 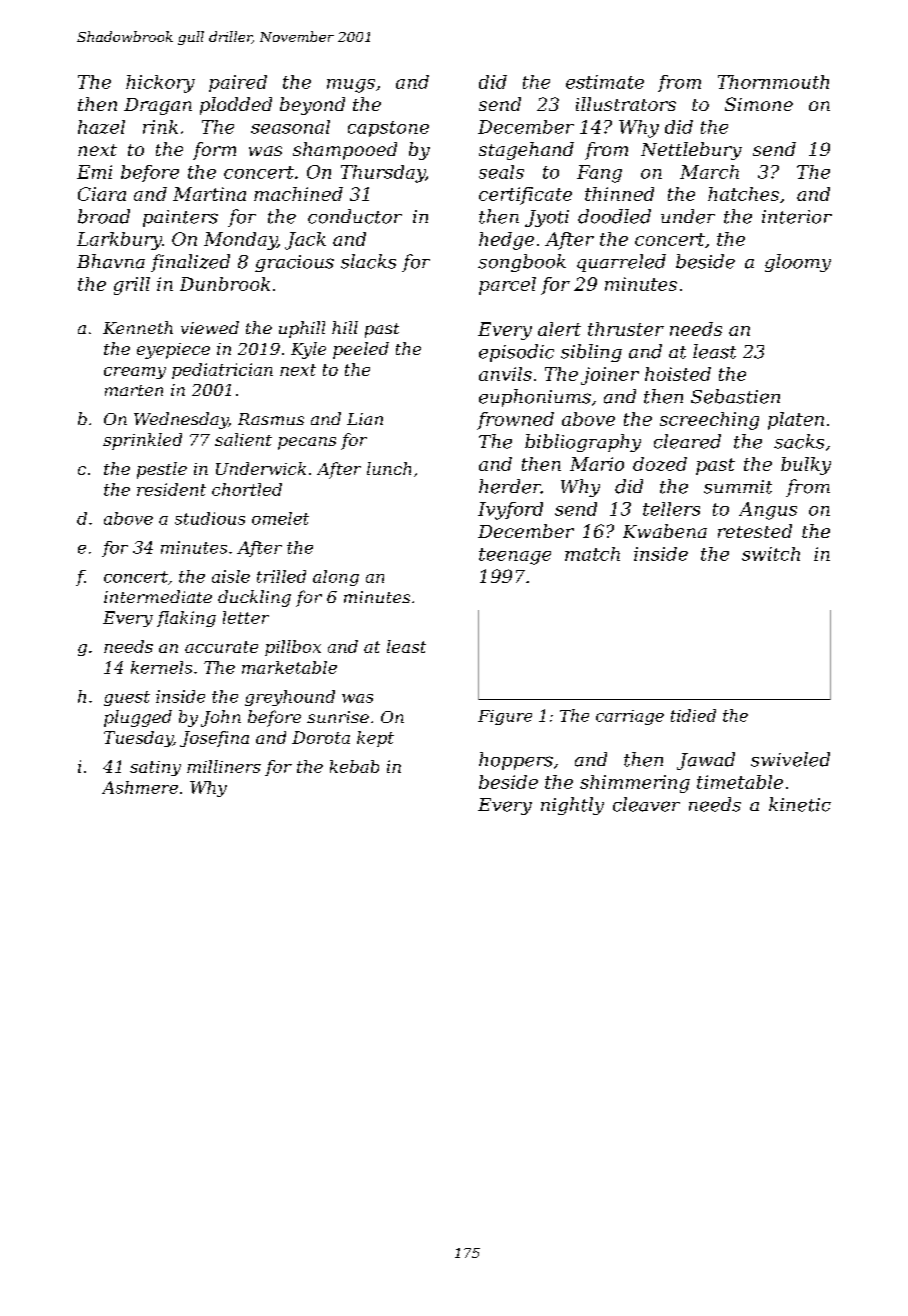 What do you see at coordinates (735, 396) in the page?
I see `Sebastien` at bounding box center [735, 396].
